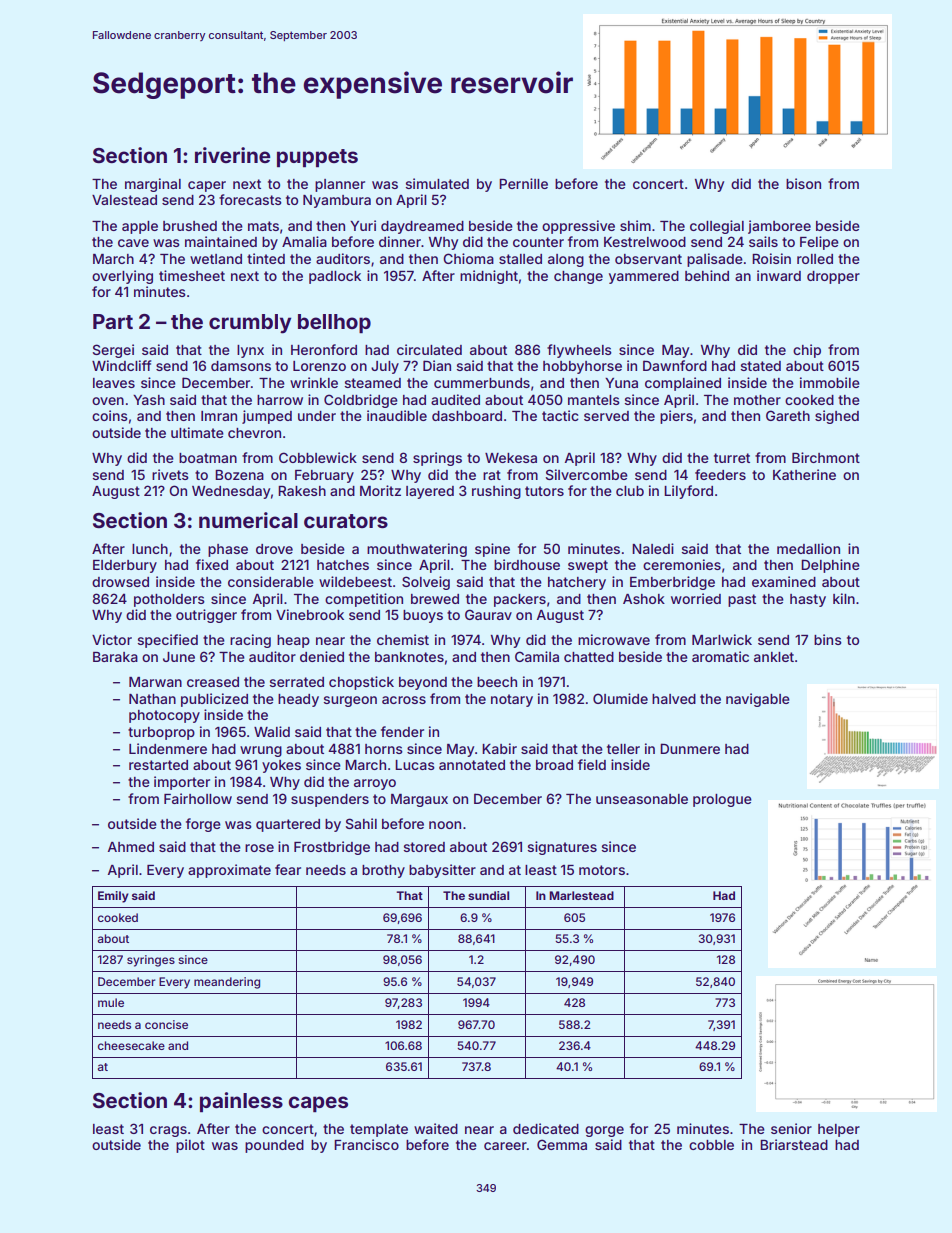 The height and width of the document is (1233, 952). Describe the element at coordinates (190, 1146) in the document. I see `pilot` at that location.
